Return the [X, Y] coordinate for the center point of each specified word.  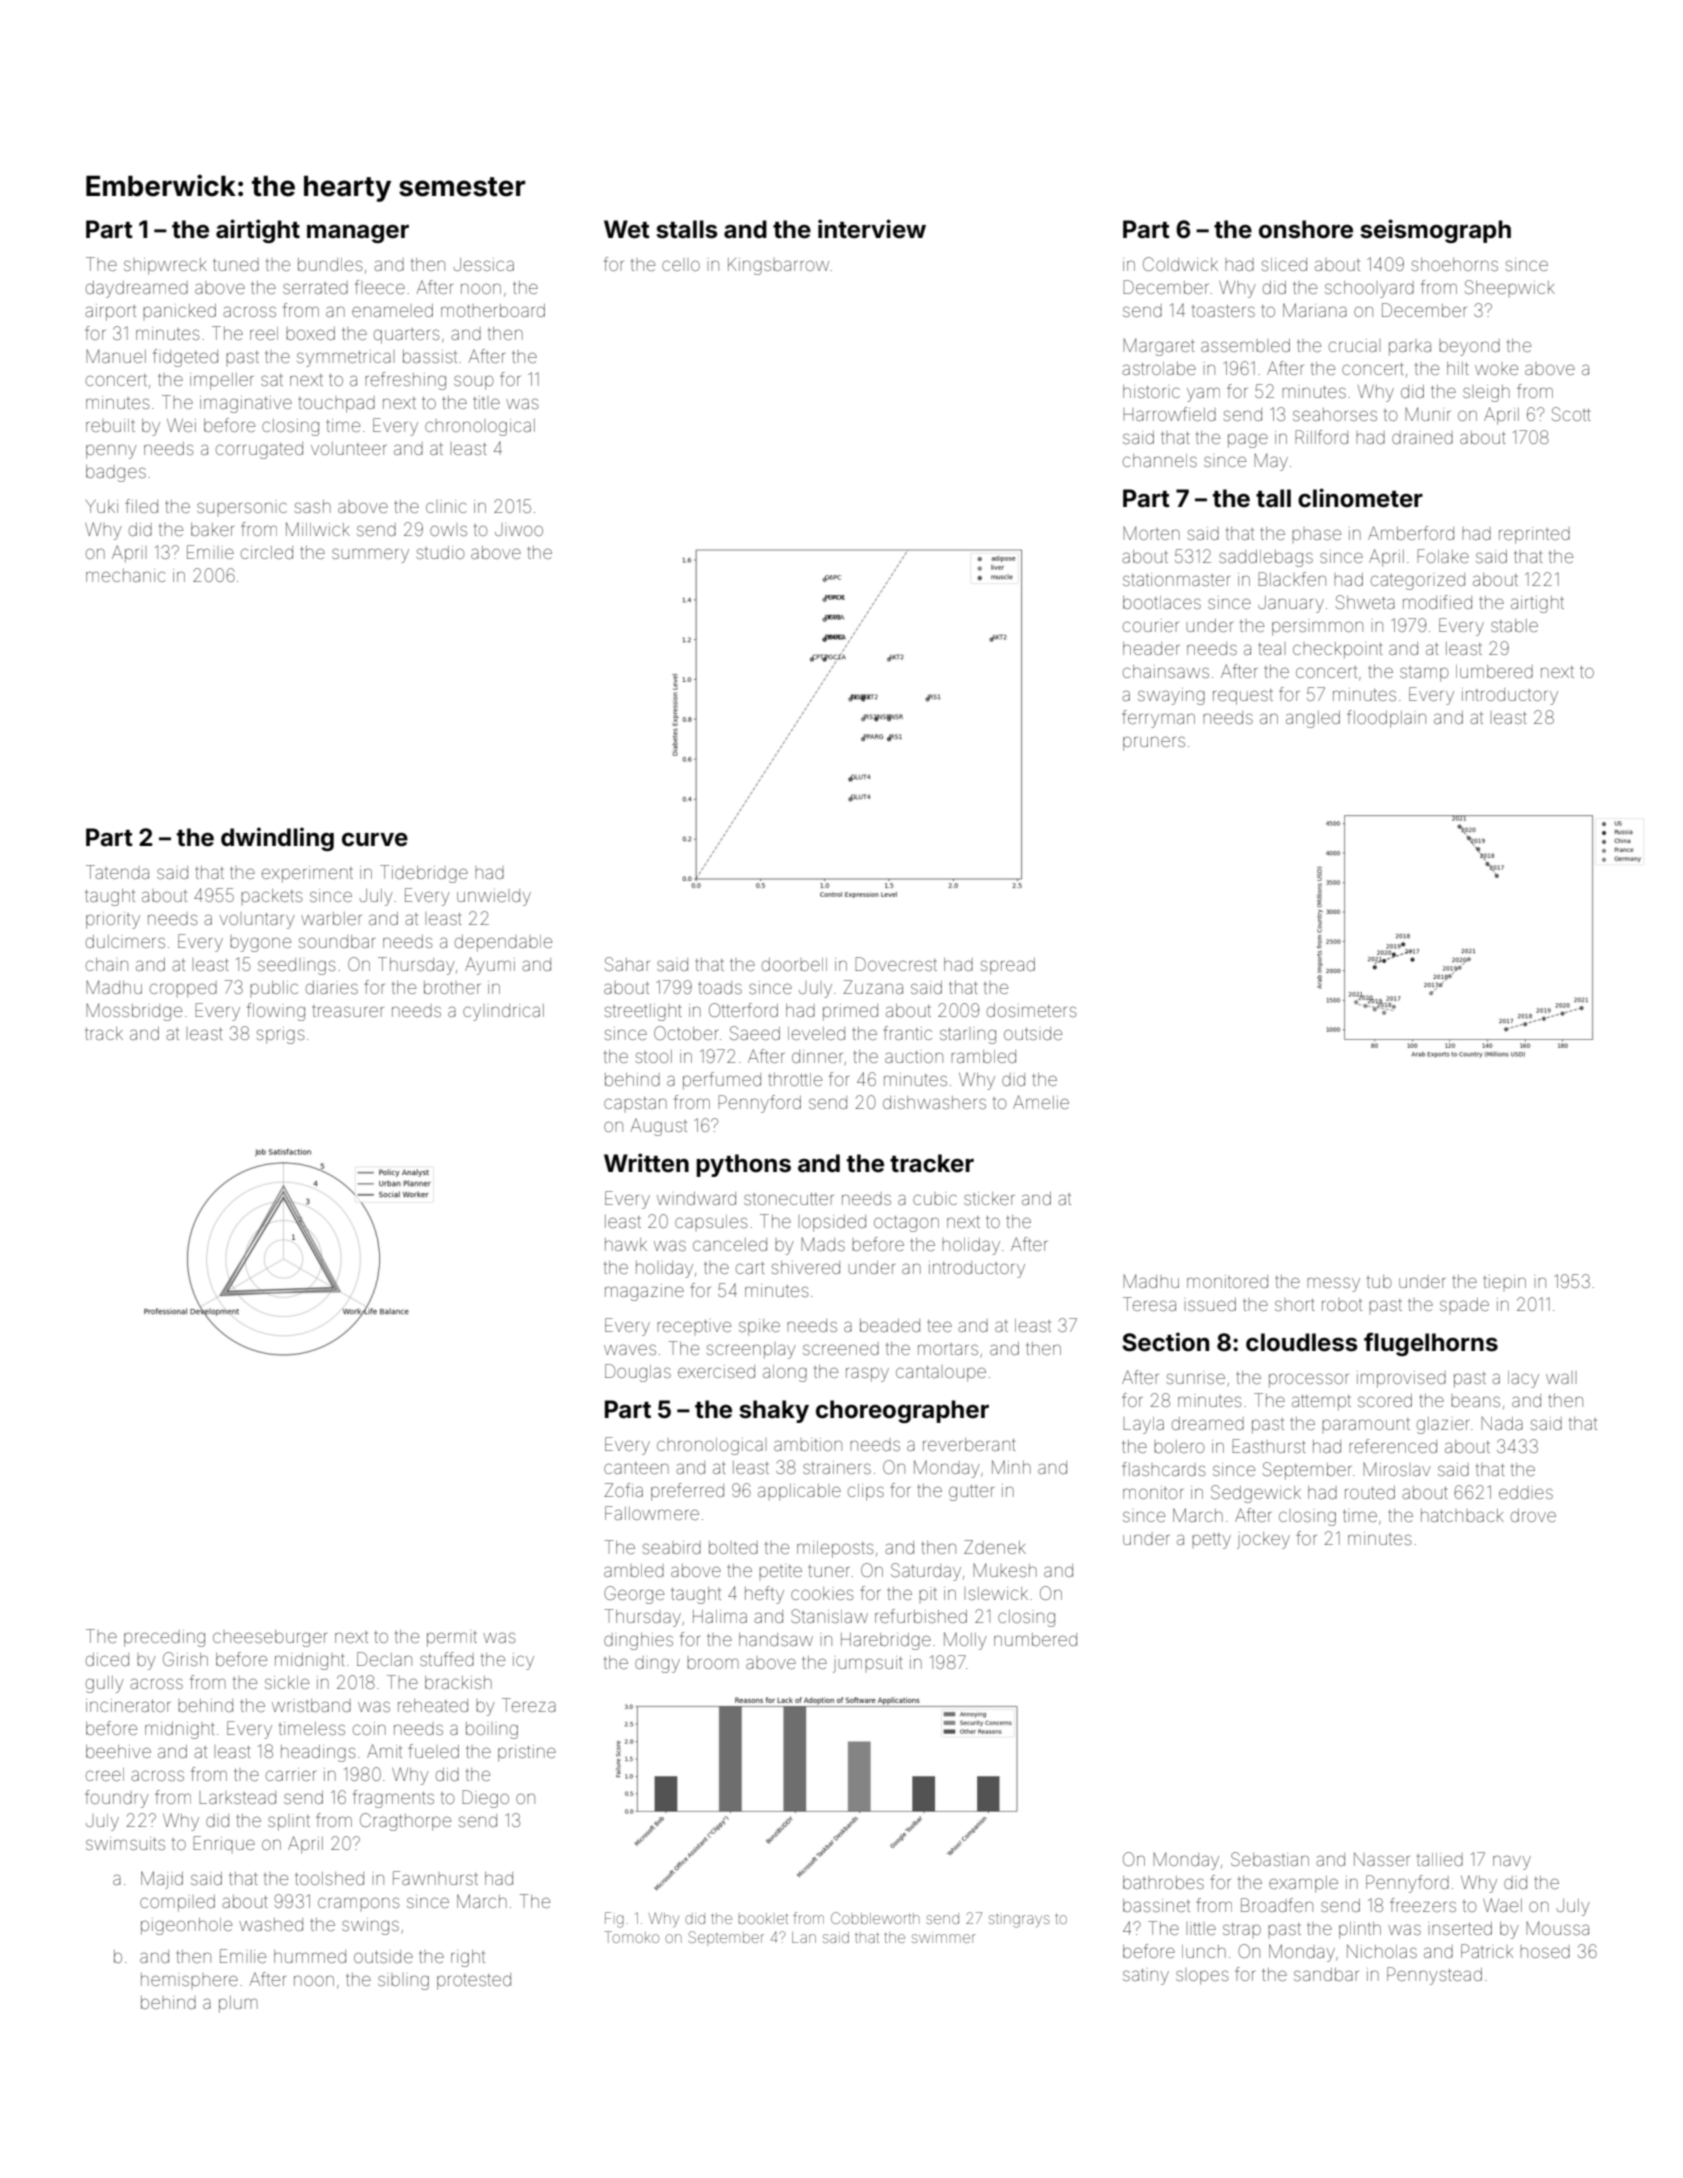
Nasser [1382, 1859]
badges [116, 473]
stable [1514, 625]
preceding [164, 1638]
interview [872, 229]
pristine [527, 1753]
